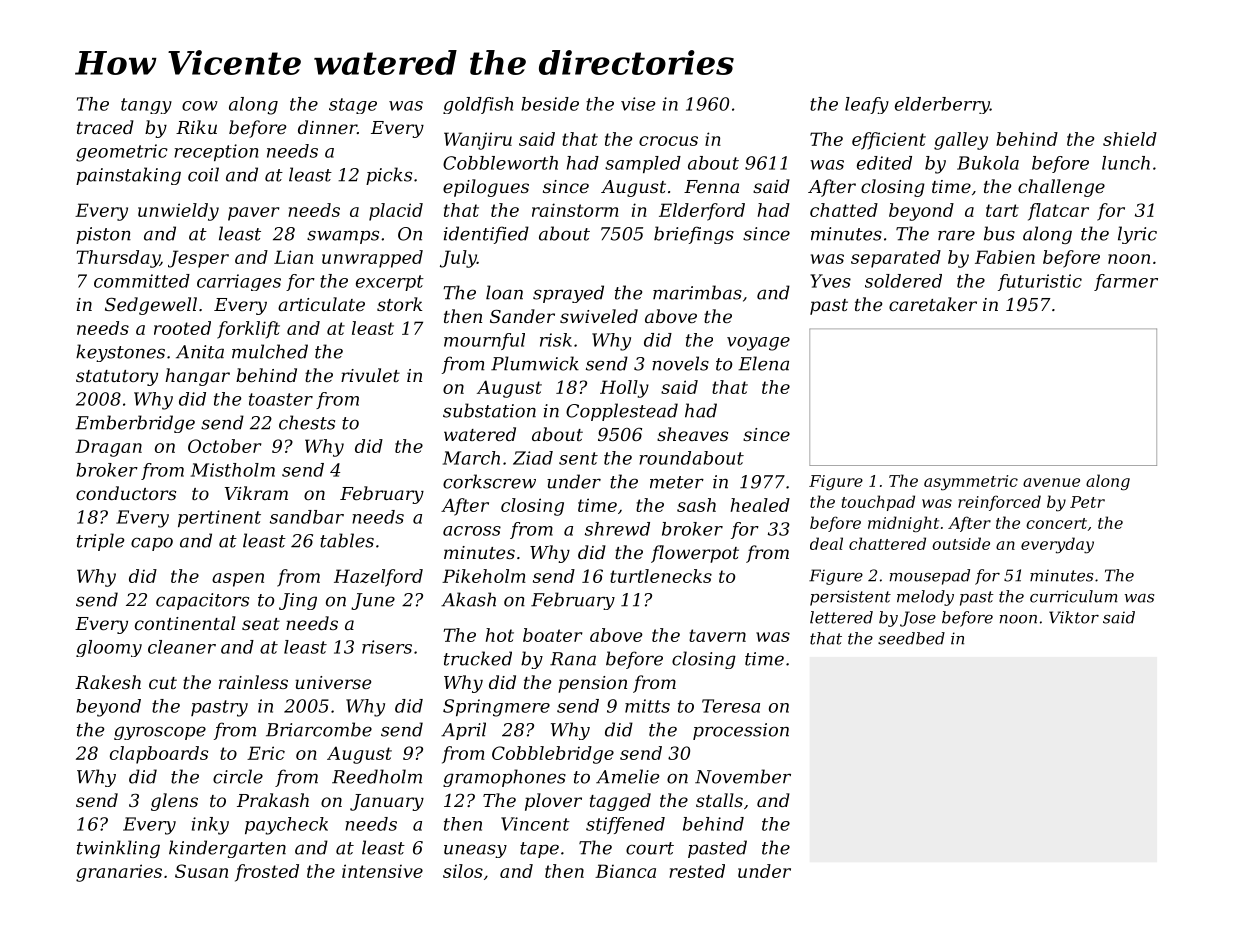 The height and width of the page is (952, 1233). Describe the element at coordinates (201, 871) in the page. I see `Susan` at that location.
